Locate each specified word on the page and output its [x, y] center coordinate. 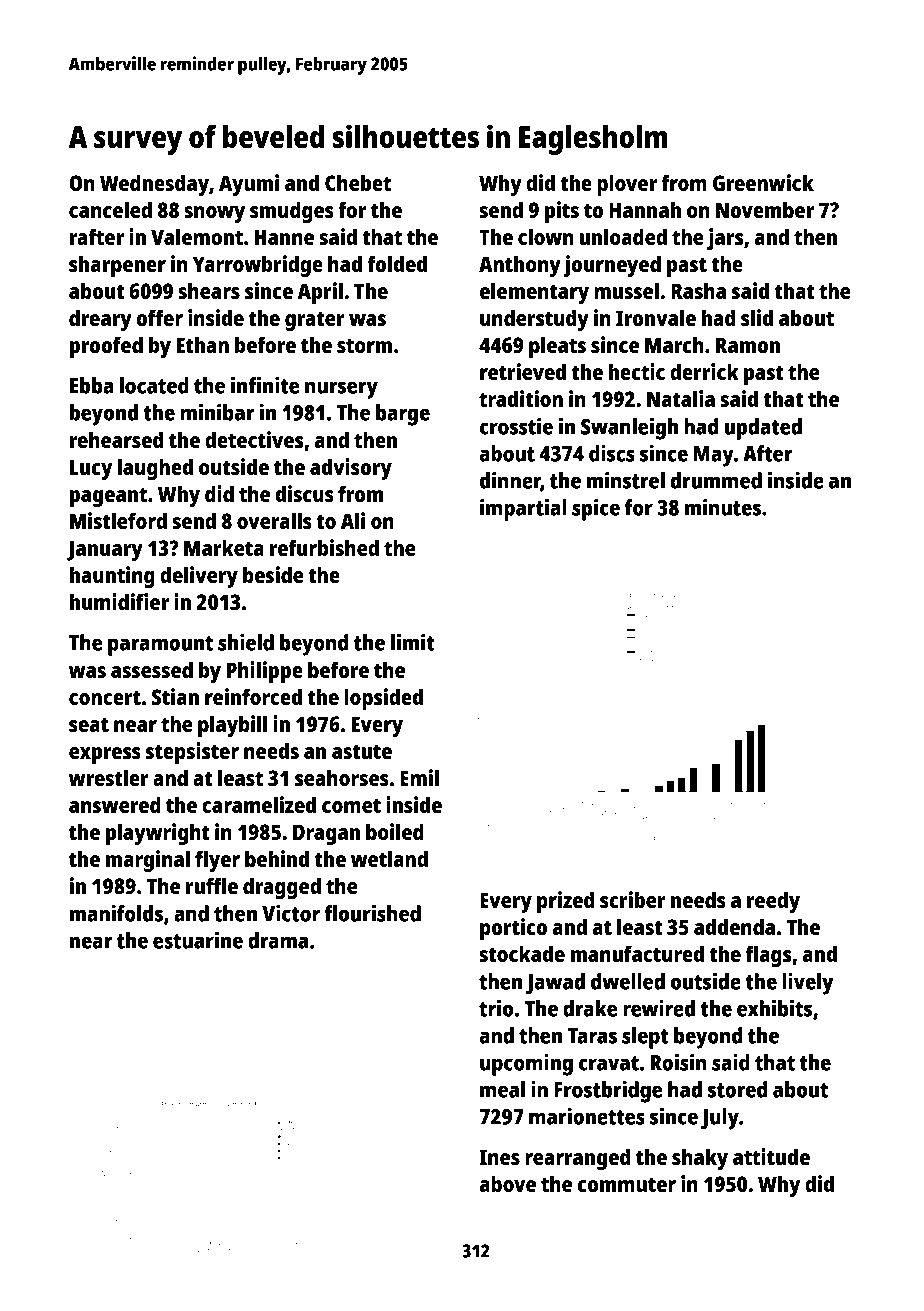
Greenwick [763, 182]
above [508, 1183]
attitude [771, 1156]
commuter [627, 1184]
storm [364, 345]
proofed [106, 347]
